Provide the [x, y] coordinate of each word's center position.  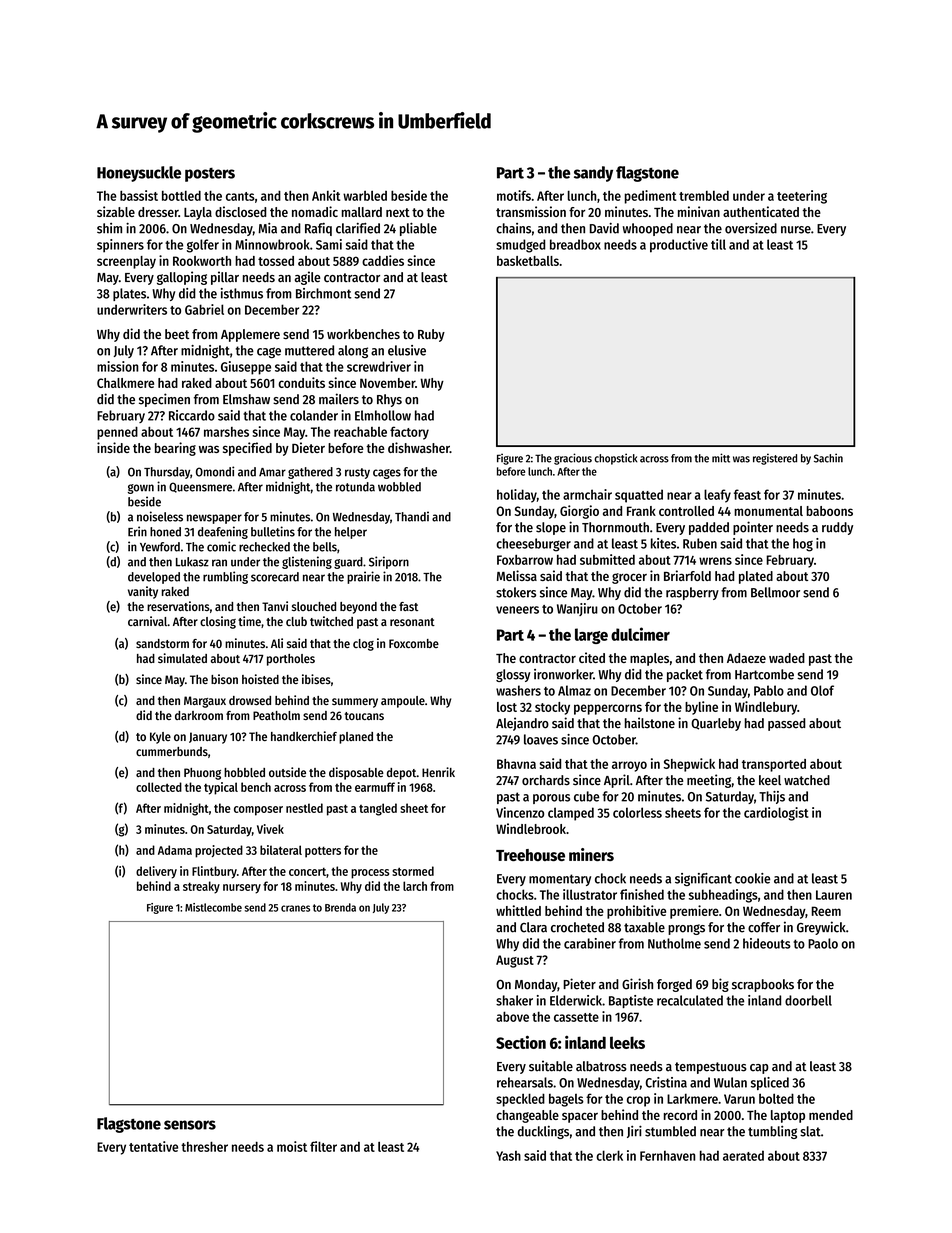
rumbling [225, 577]
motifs [514, 195]
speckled [520, 1100]
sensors [190, 1125]
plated [756, 577]
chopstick [615, 459]
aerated [743, 1155]
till [718, 244]
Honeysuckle [139, 174]
